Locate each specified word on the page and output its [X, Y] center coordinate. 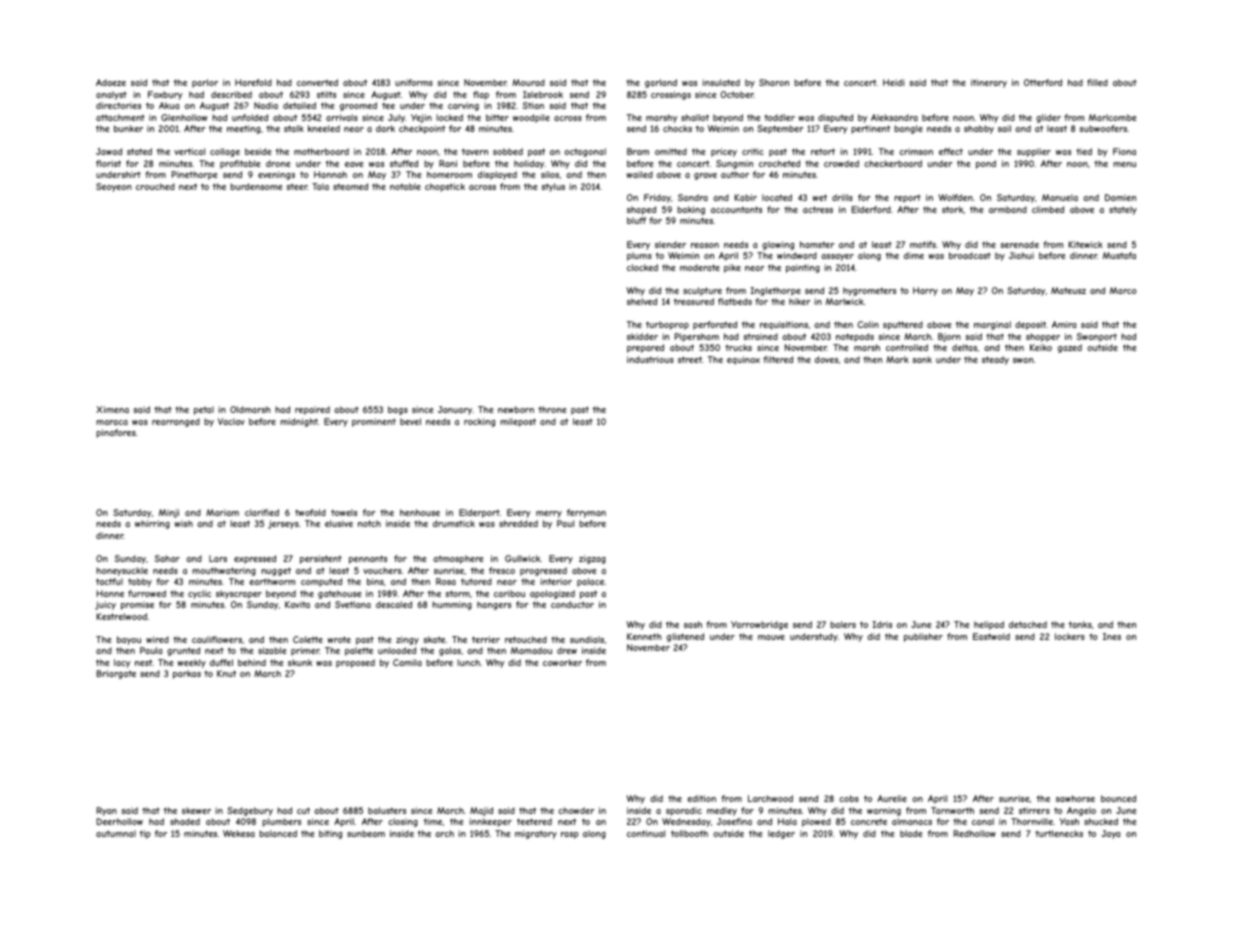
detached [1028, 624]
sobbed [508, 151]
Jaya [1111, 834]
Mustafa [1119, 255]
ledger [781, 834]
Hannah [330, 174]
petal [204, 410]
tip [145, 834]
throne [552, 409]
